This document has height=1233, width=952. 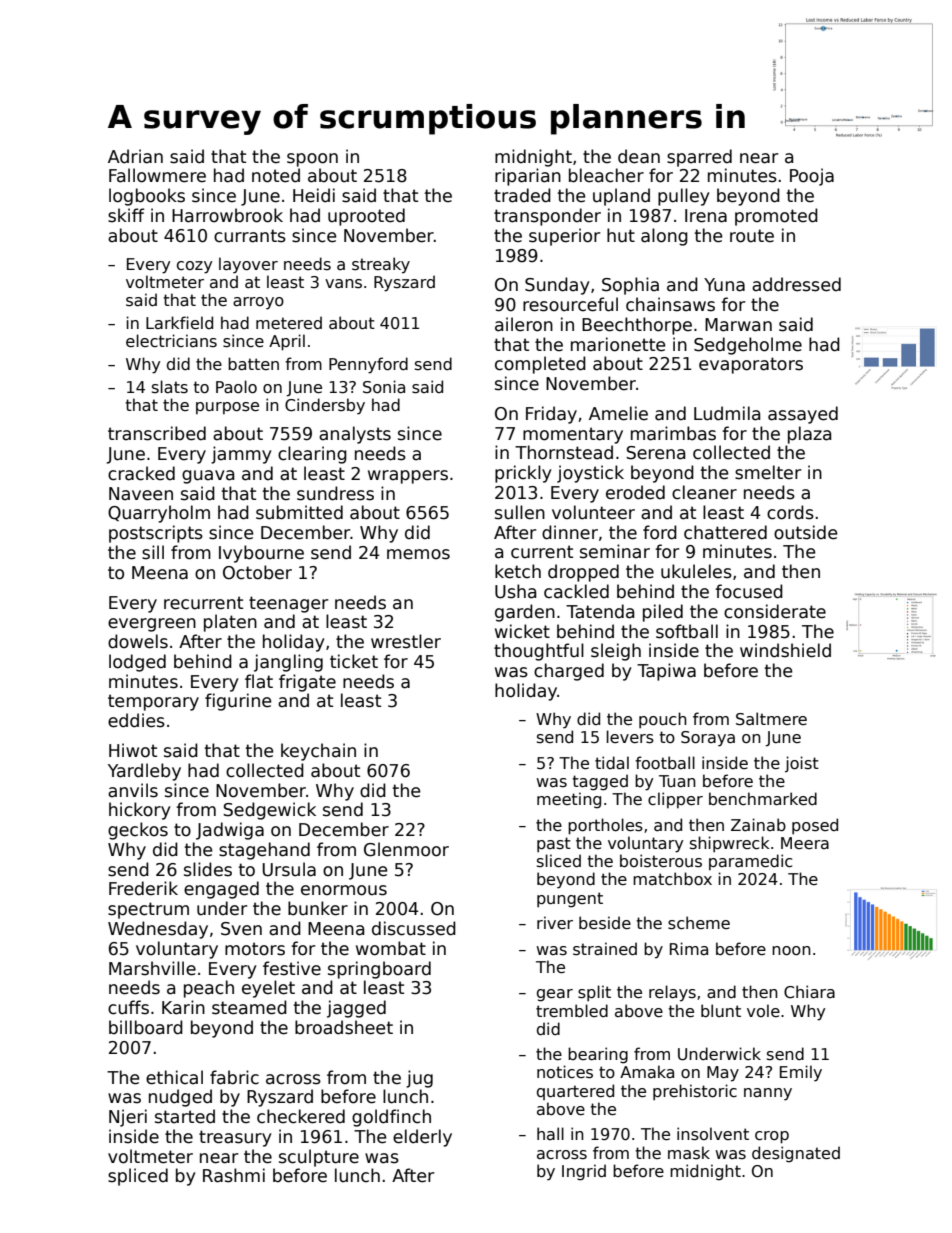 I want to click on seminar, so click(x=615, y=551).
